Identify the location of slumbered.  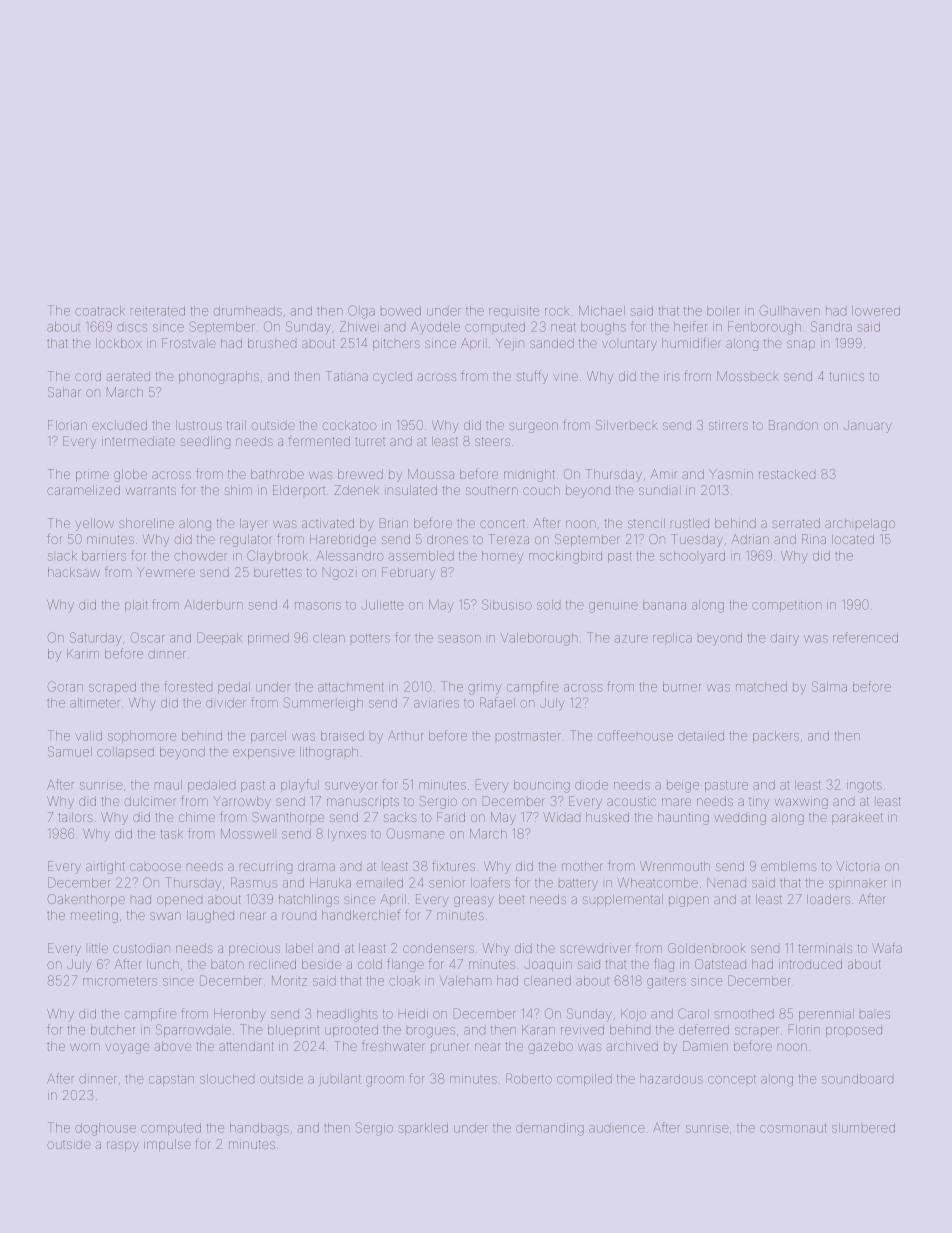
(863, 1128).
